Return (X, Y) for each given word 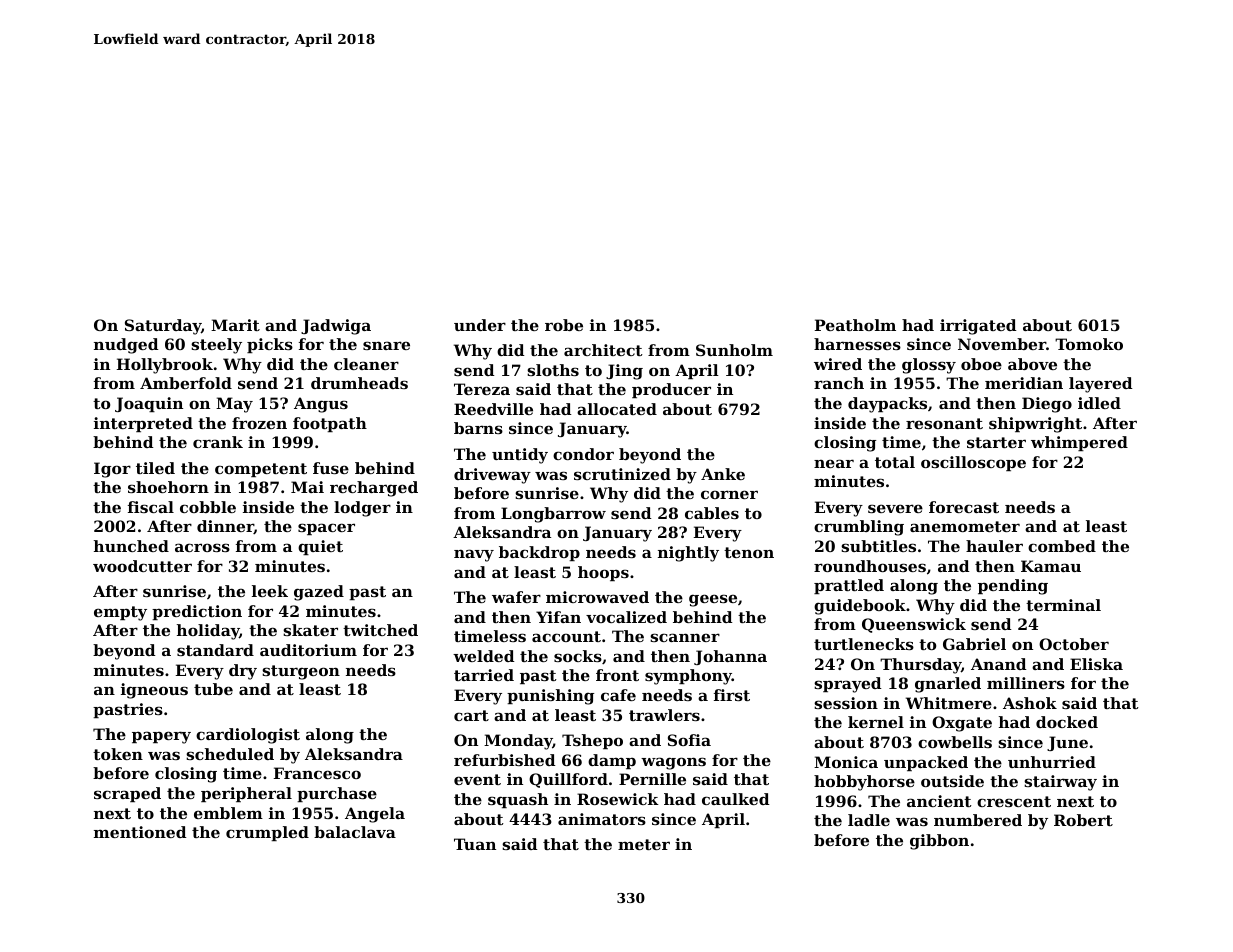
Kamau (1051, 566)
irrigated (978, 327)
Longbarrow (553, 515)
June (1067, 743)
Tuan (475, 844)
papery (161, 737)
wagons (673, 763)
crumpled (267, 833)
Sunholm (734, 350)
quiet (320, 547)
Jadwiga (336, 327)
